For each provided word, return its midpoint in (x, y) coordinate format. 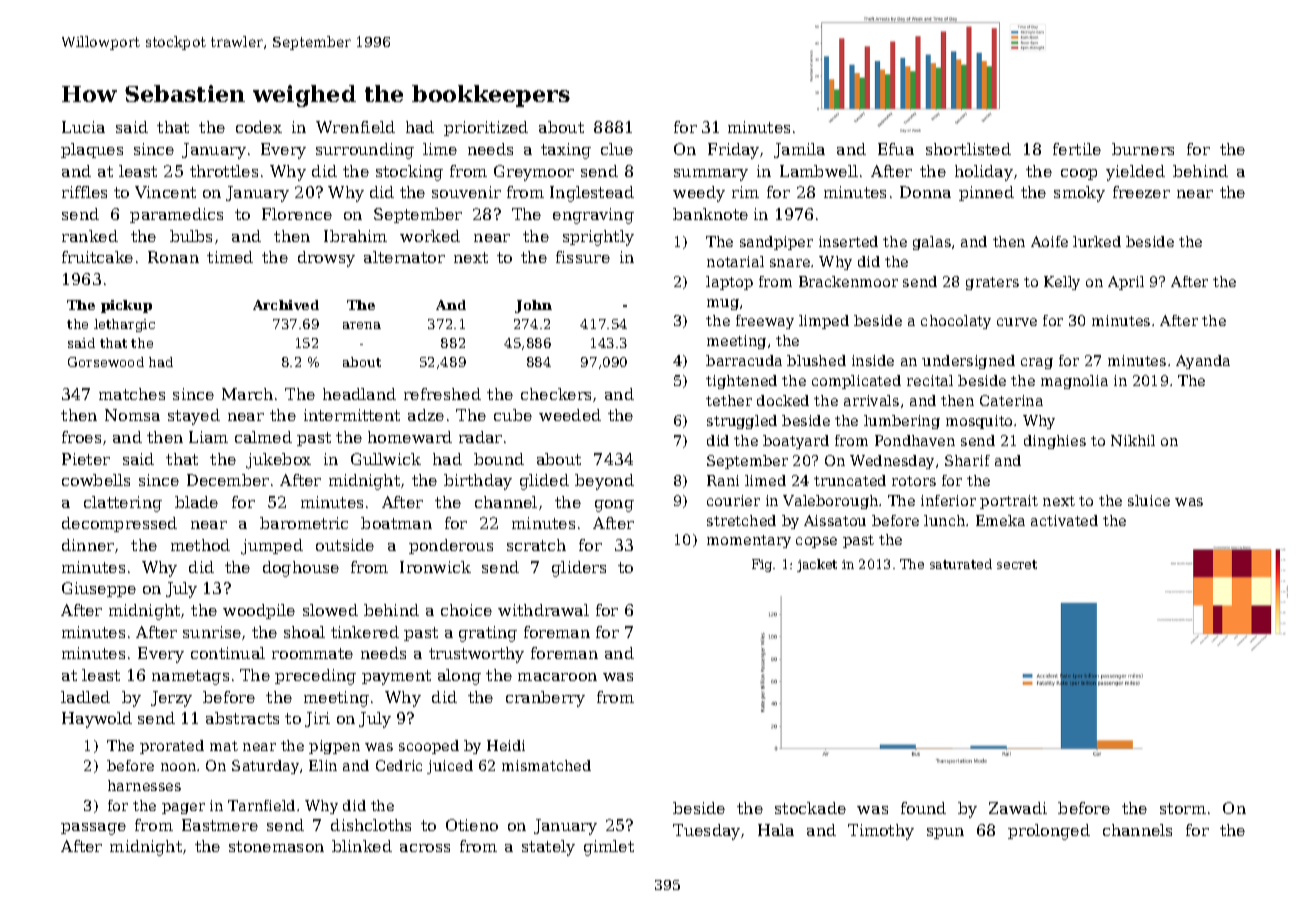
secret (1017, 564)
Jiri (317, 719)
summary (711, 175)
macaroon (557, 677)
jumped (272, 547)
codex (259, 127)
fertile (1077, 149)
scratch (536, 545)
